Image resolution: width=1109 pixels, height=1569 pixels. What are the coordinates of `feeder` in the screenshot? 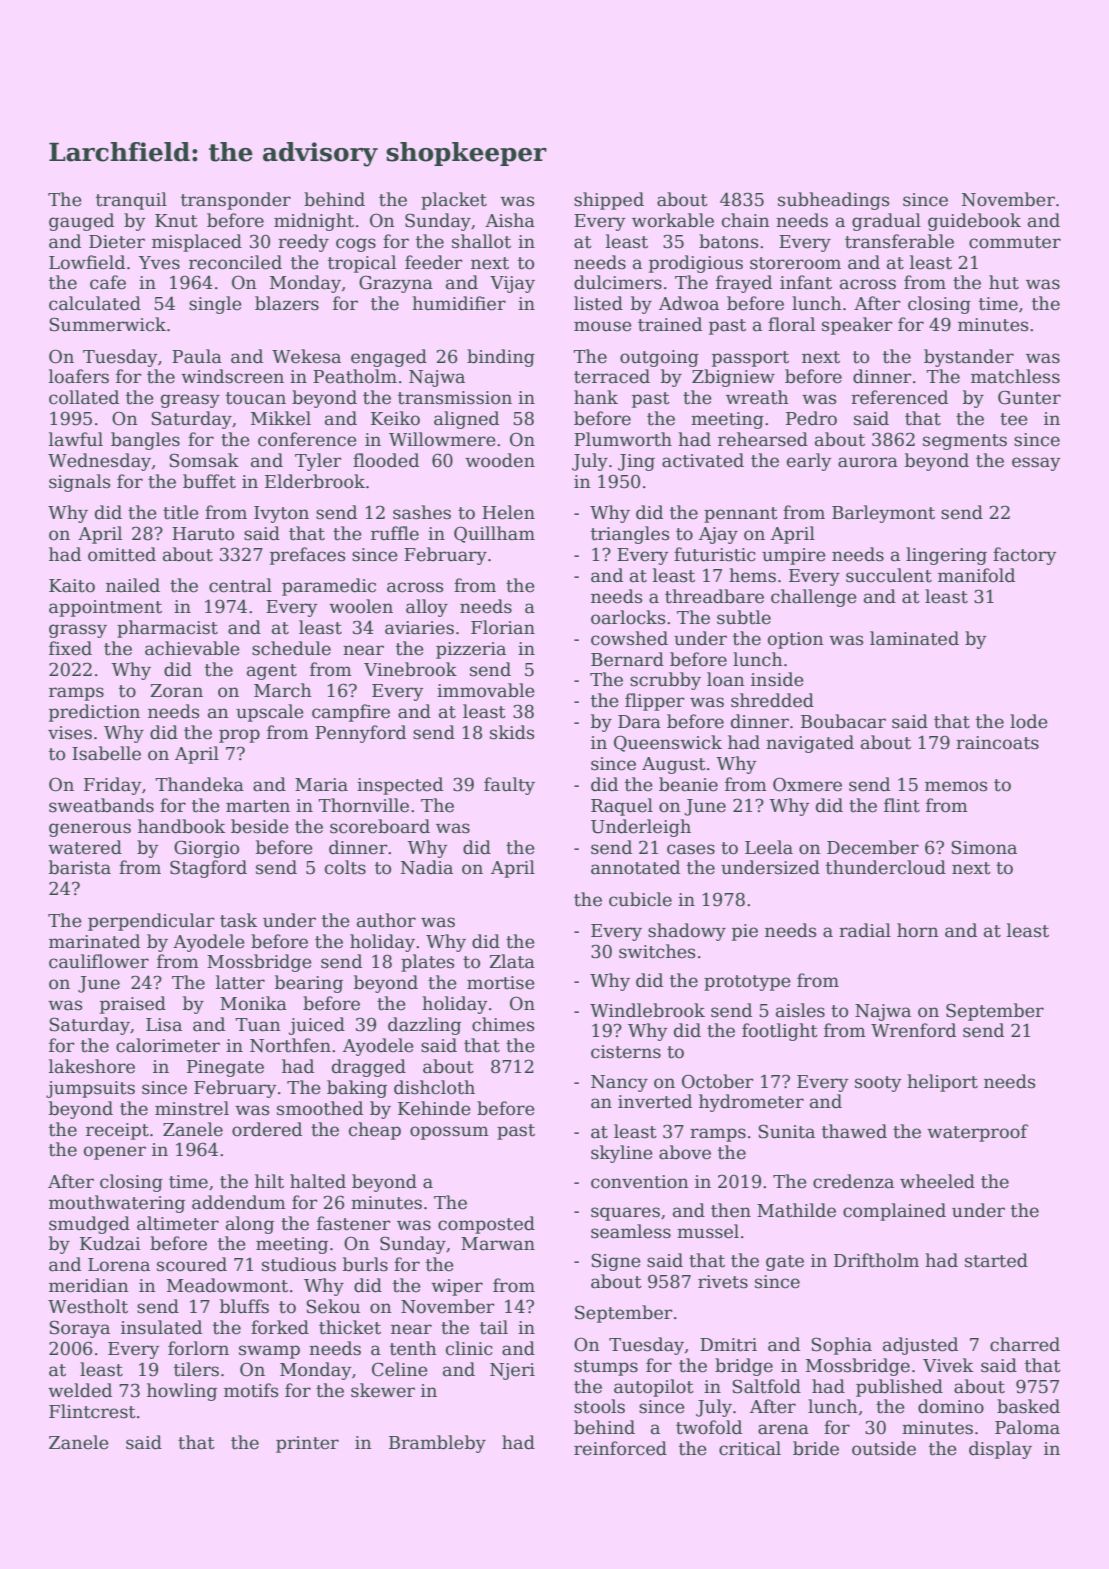 It's located at (433, 262).
